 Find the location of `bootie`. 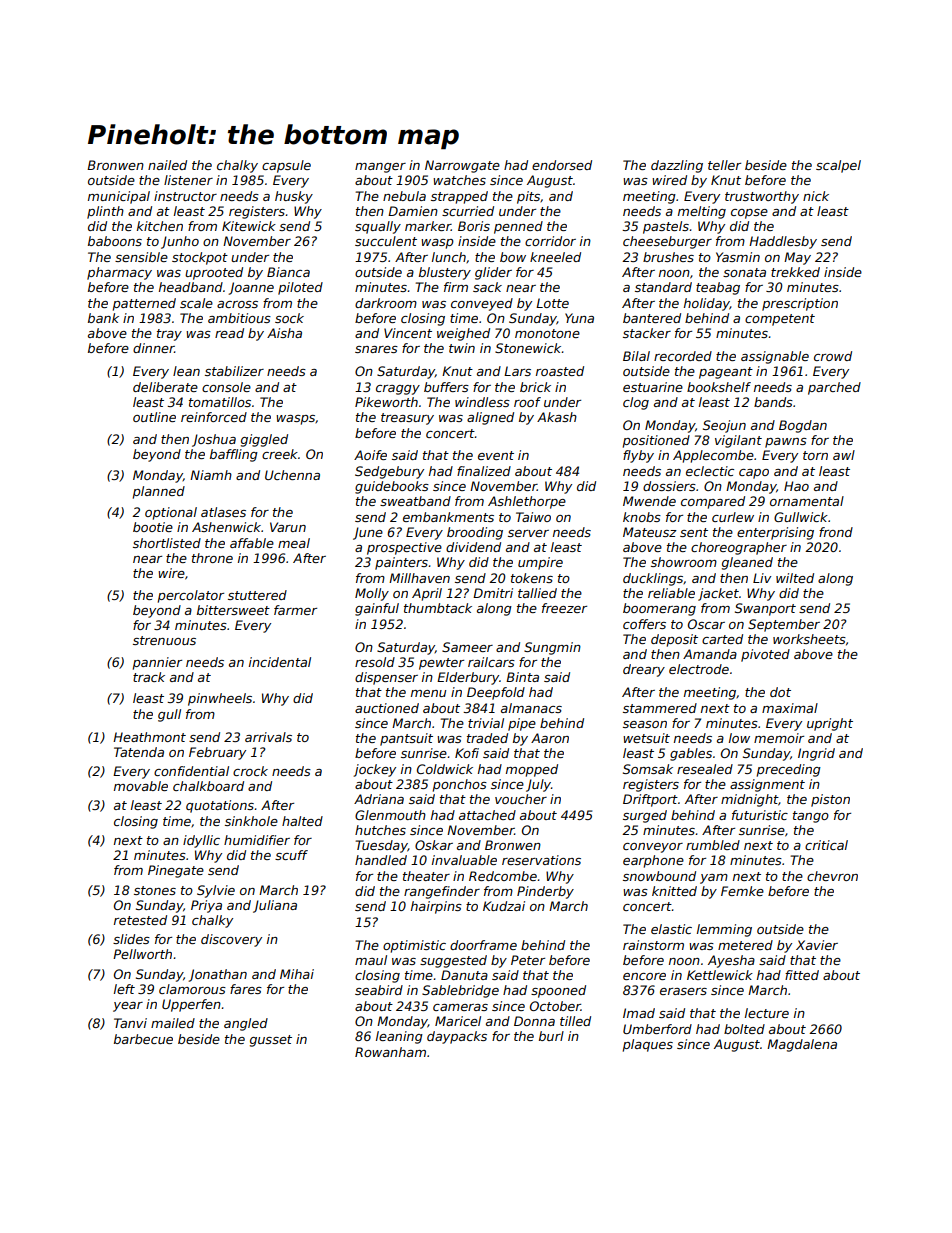

bootie is located at coordinates (153, 527).
